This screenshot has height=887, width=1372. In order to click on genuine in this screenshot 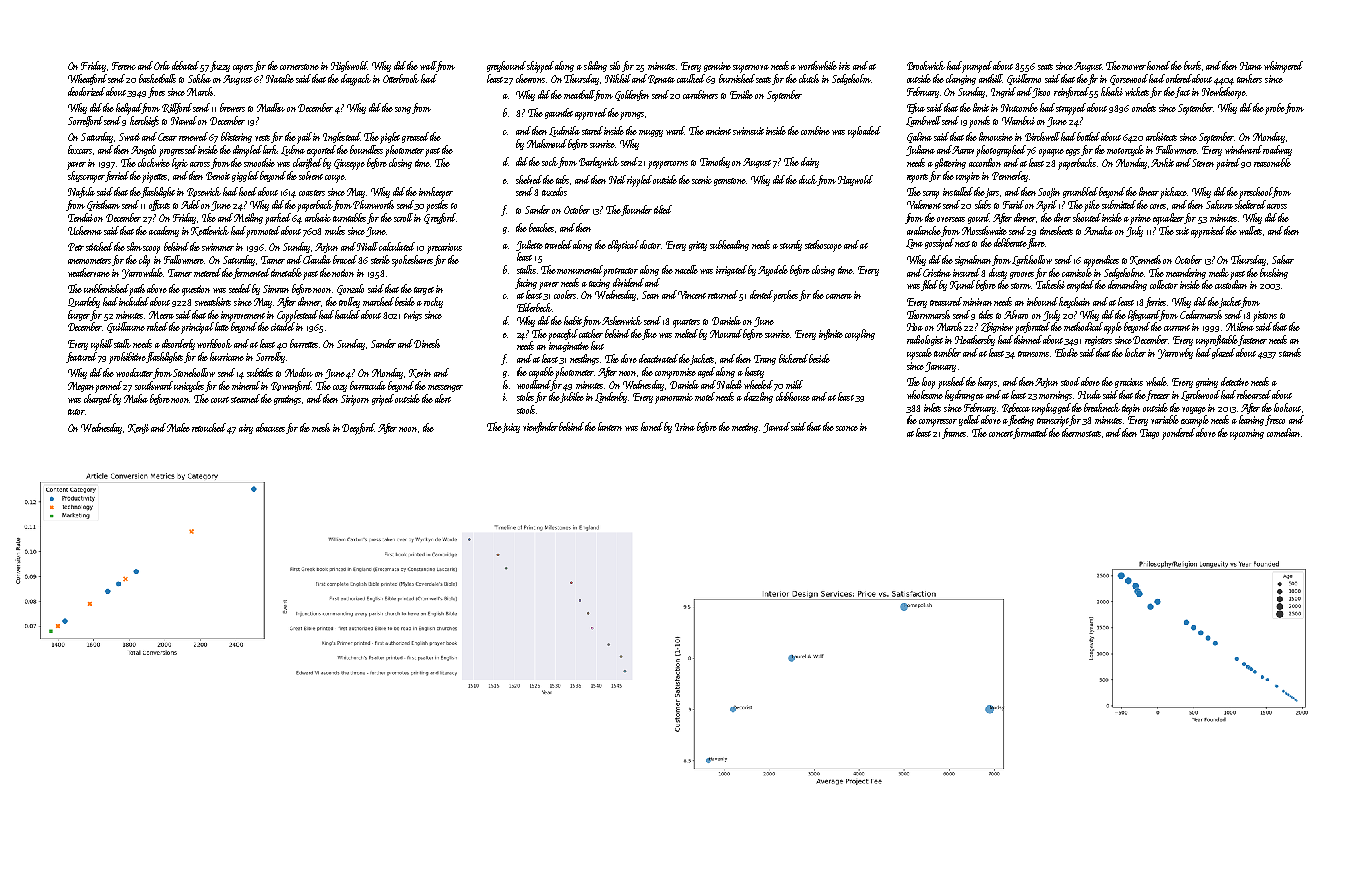, I will do `click(717, 67)`.
